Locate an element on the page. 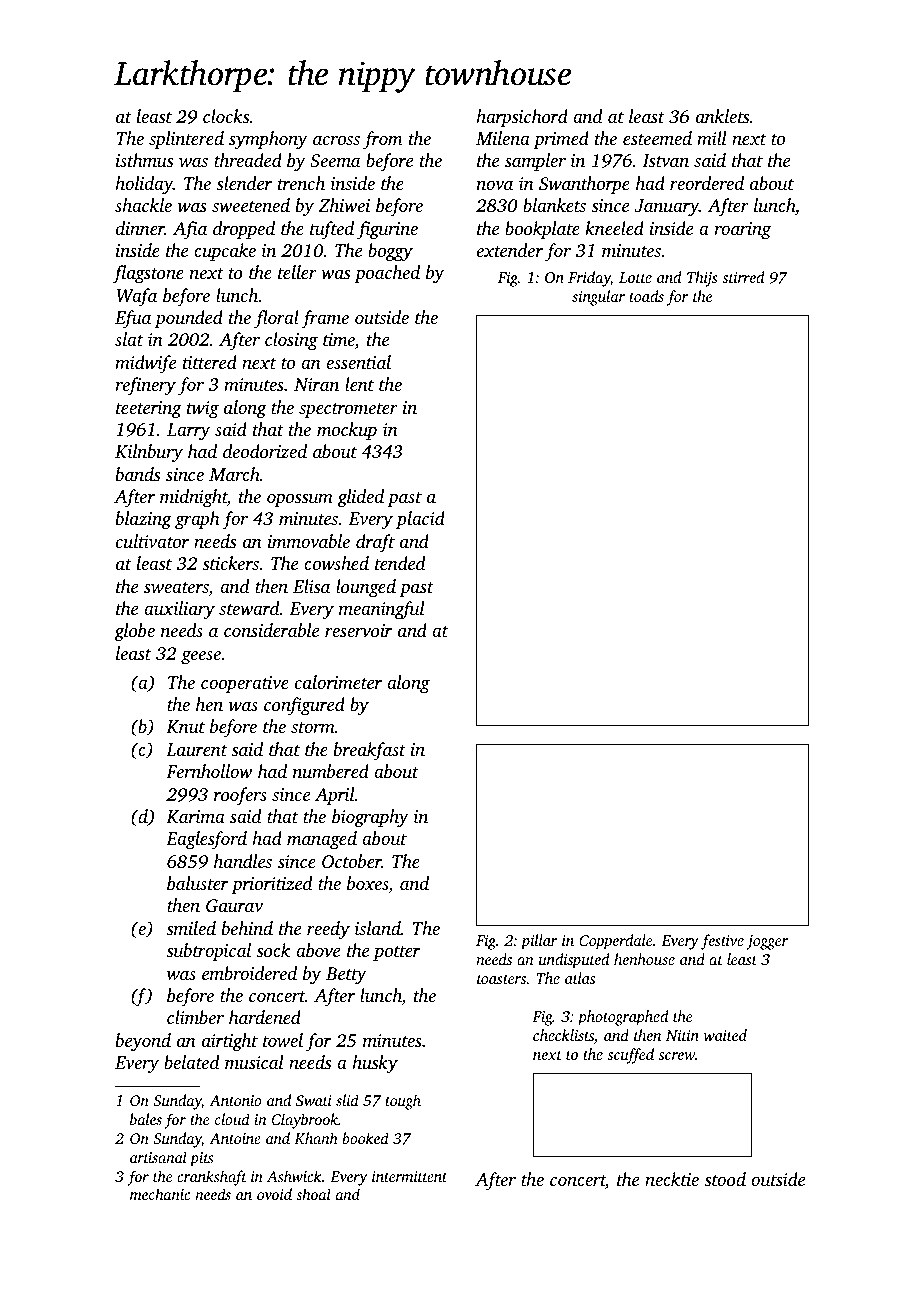 The width and height of the page is (924, 1308). stickers is located at coordinates (230, 563).
